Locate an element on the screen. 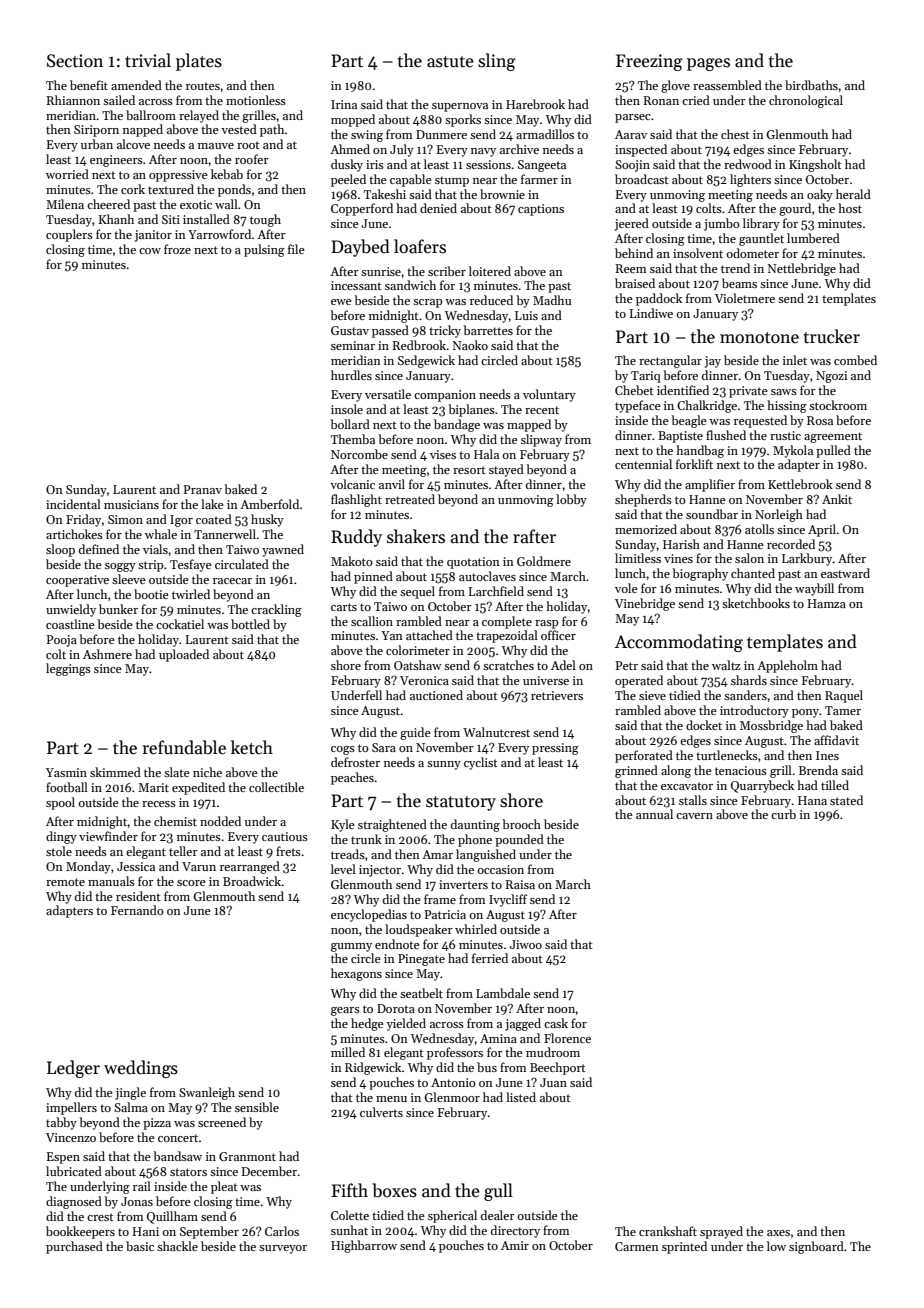 The width and height of the screenshot is (924, 1308). eastward is located at coordinates (845, 573).
